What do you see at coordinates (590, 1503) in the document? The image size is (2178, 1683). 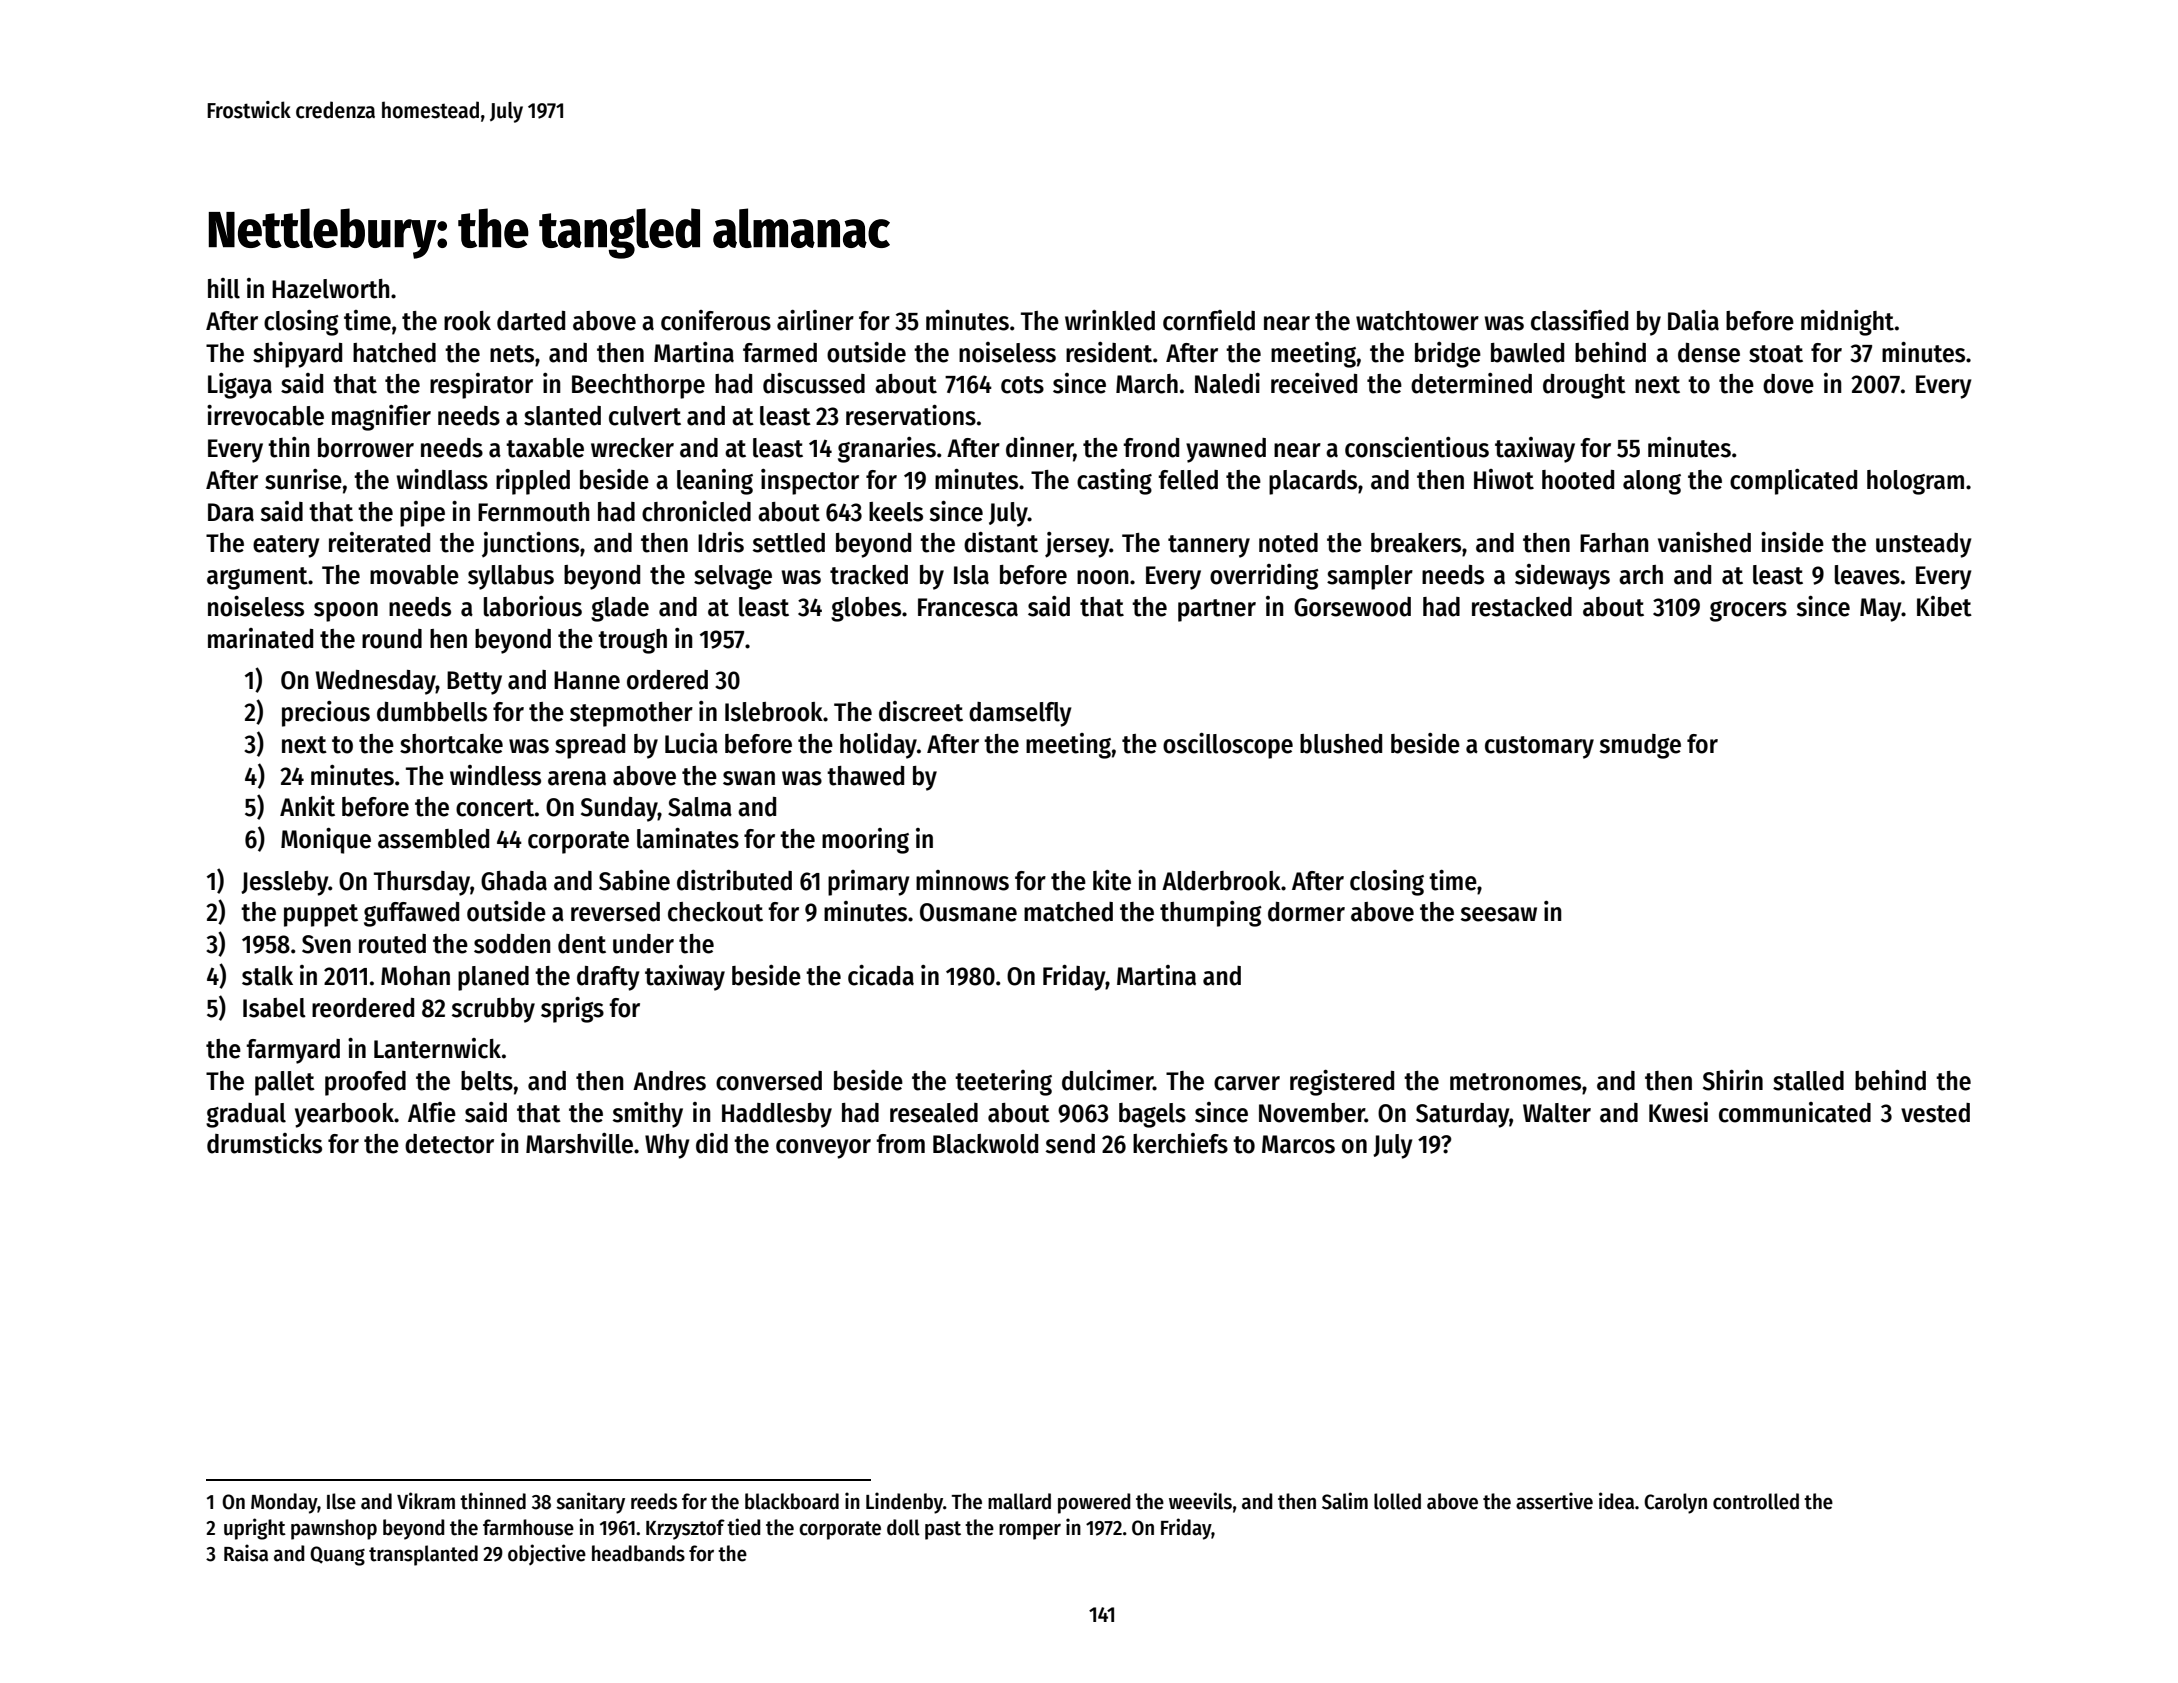 I see `sanitary` at bounding box center [590, 1503].
